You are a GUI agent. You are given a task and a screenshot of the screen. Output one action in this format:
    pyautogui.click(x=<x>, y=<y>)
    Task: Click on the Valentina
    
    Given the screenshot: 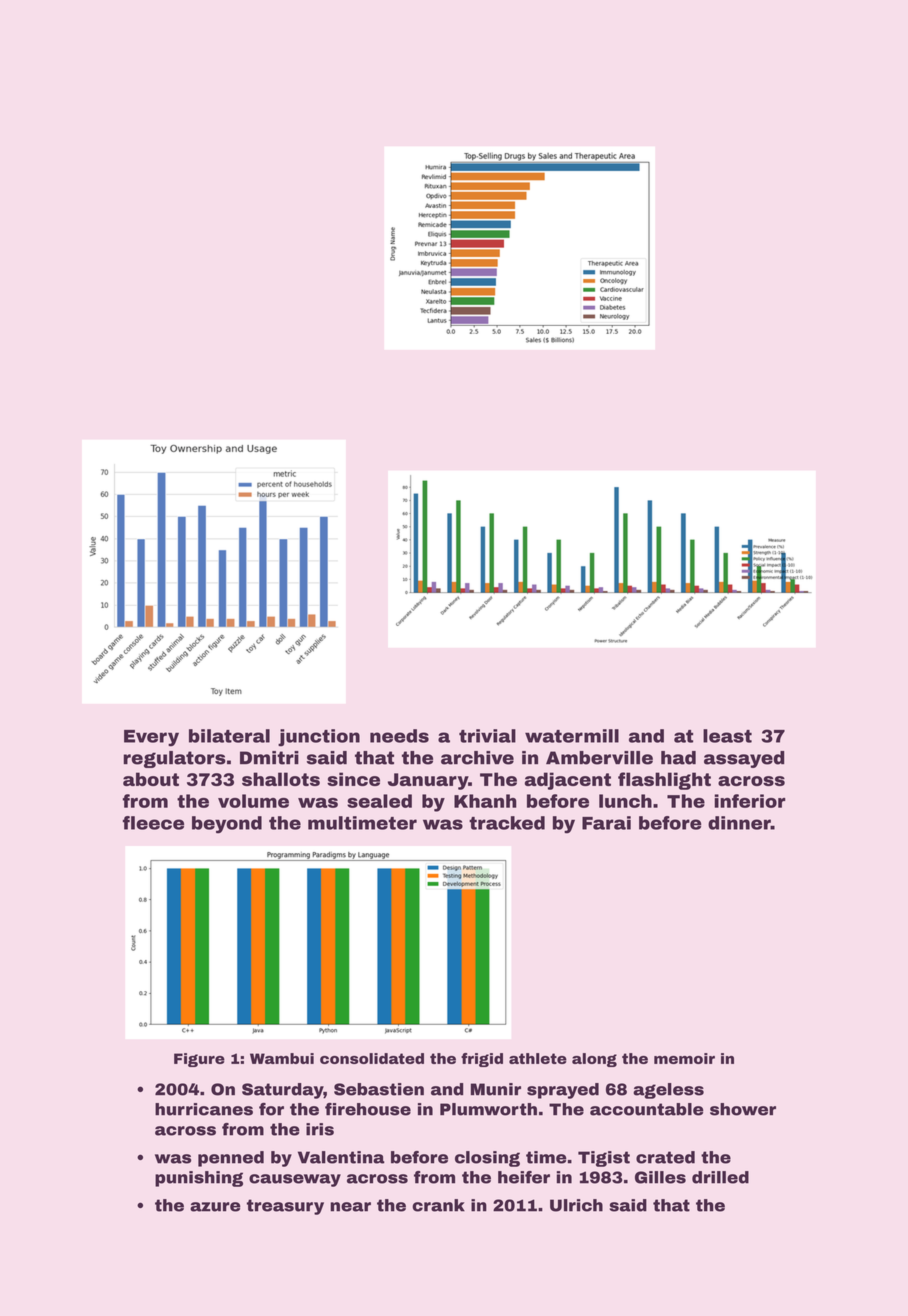 What is the action you would take?
    pyautogui.click(x=341, y=1157)
